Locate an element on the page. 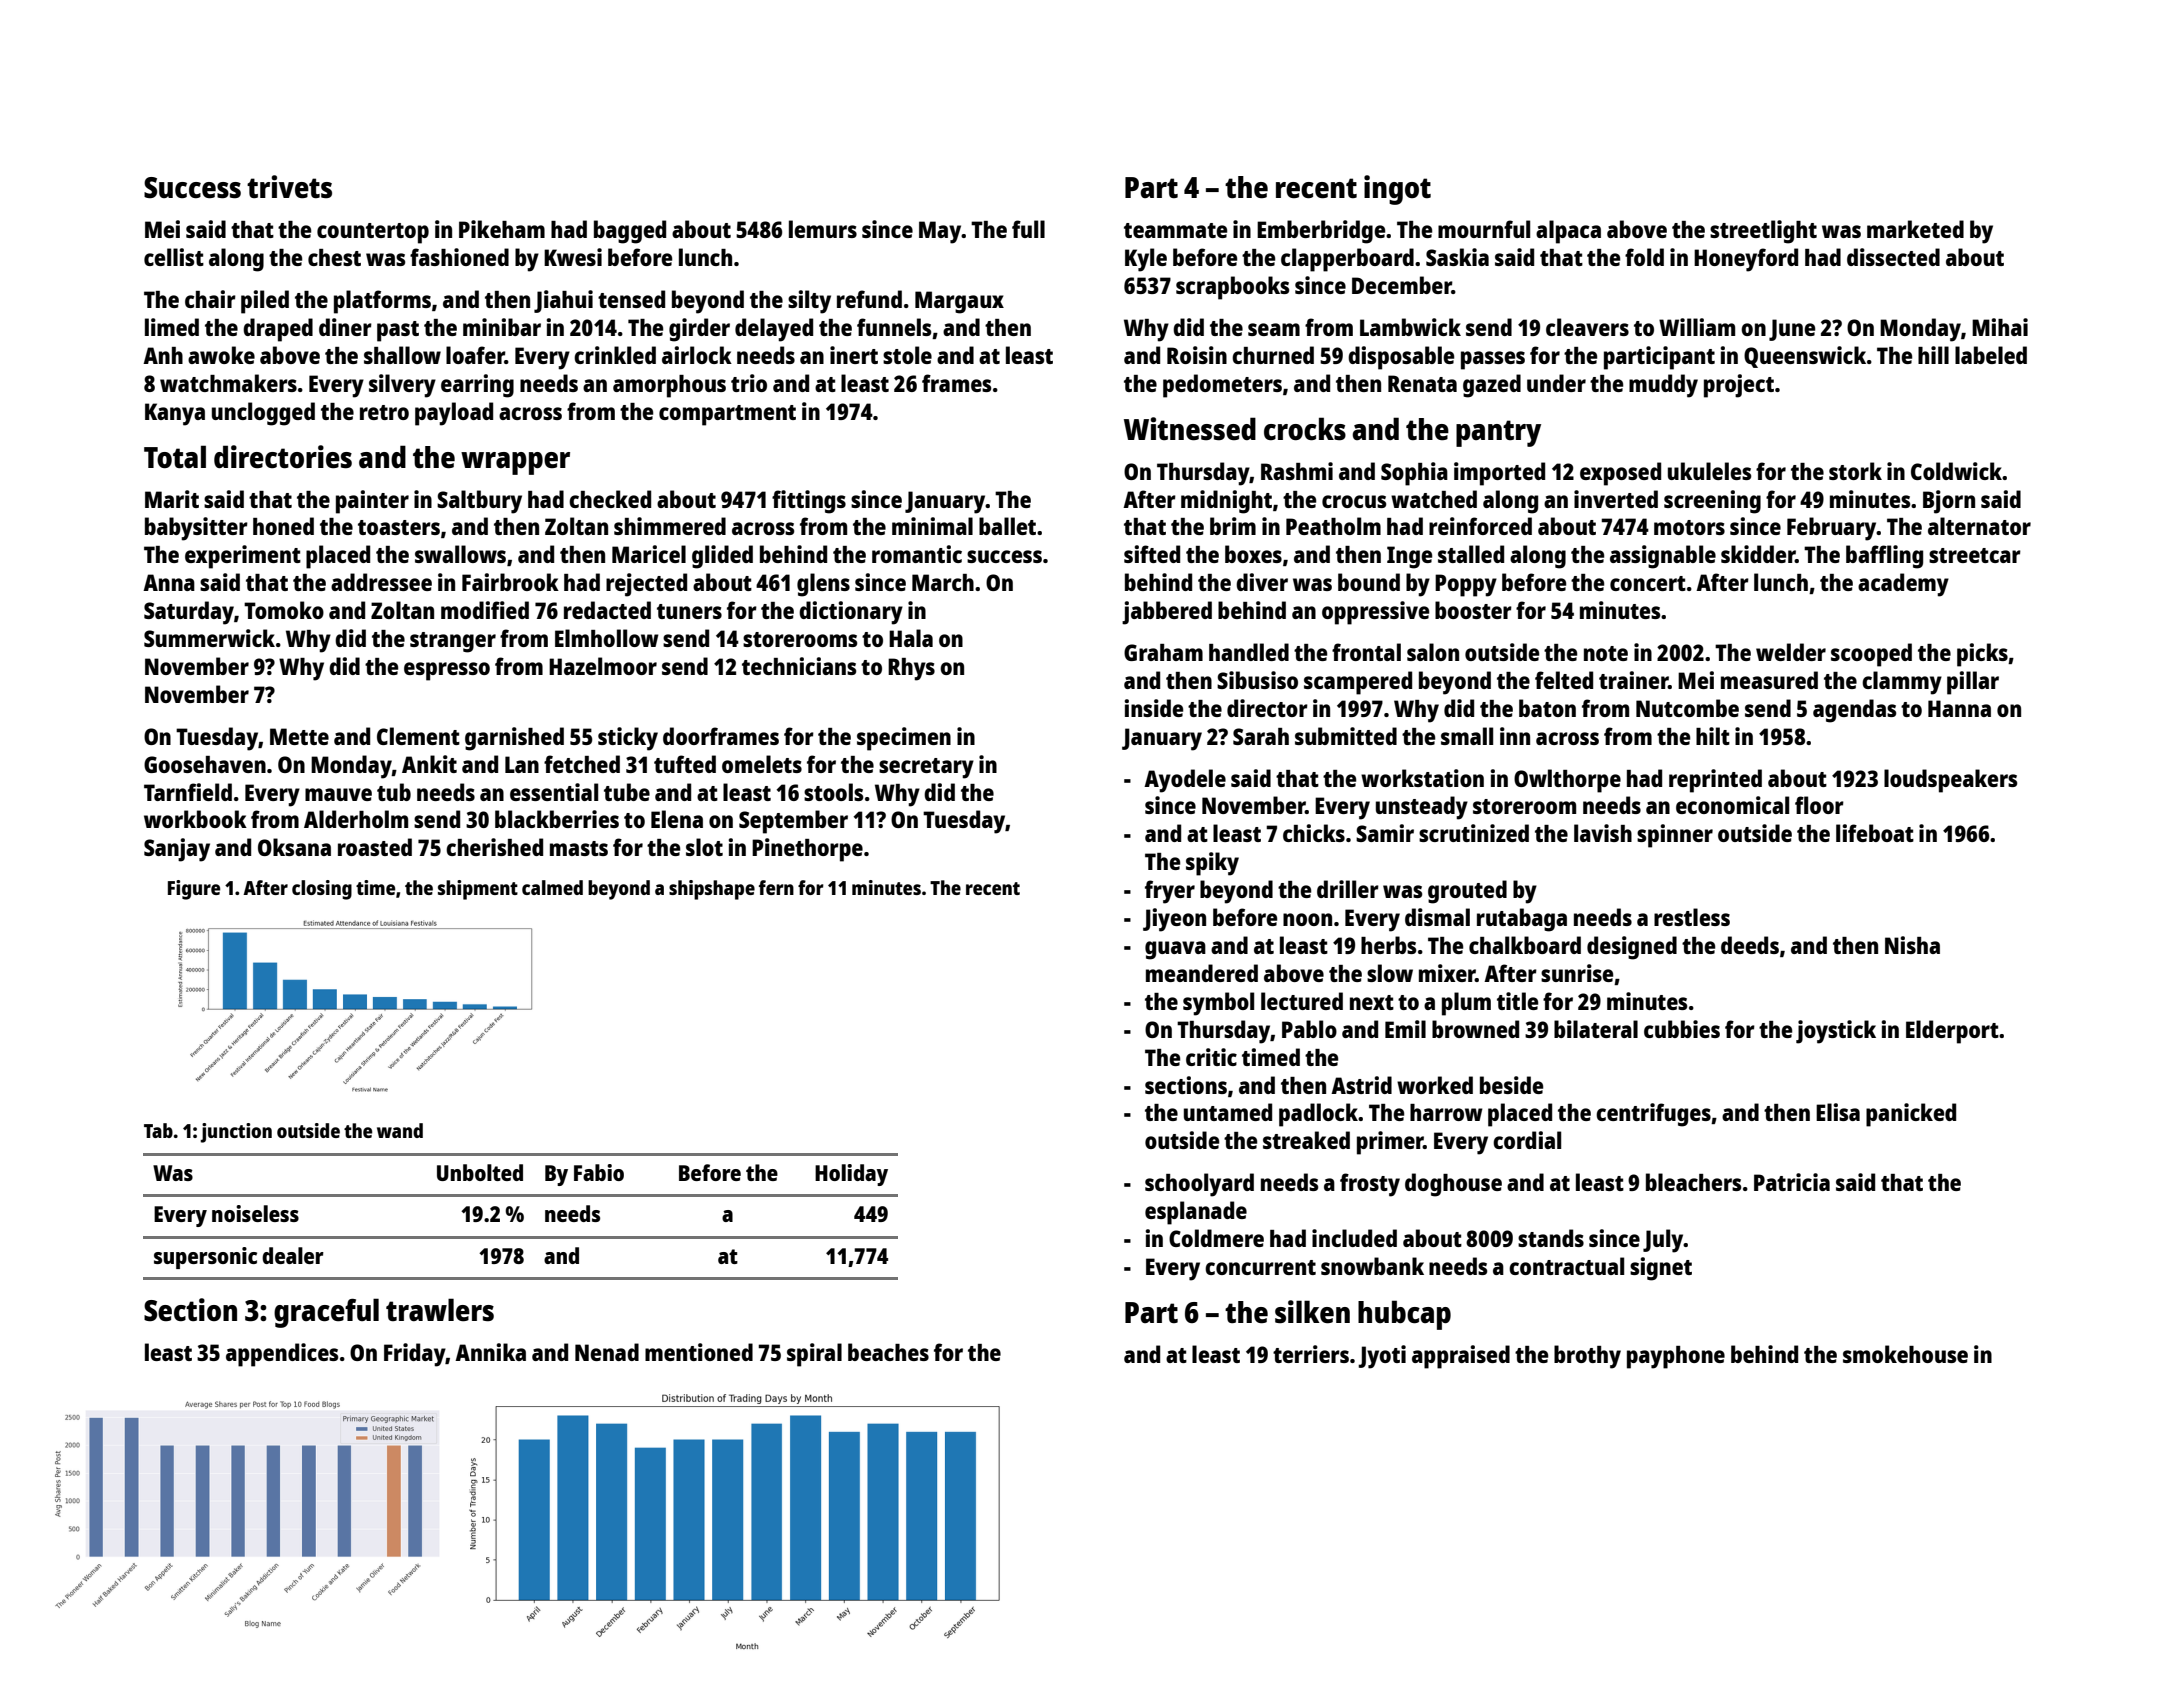 The width and height of the image is (2178, 1683). Elderport is located at coordinates (1952, 1032).
